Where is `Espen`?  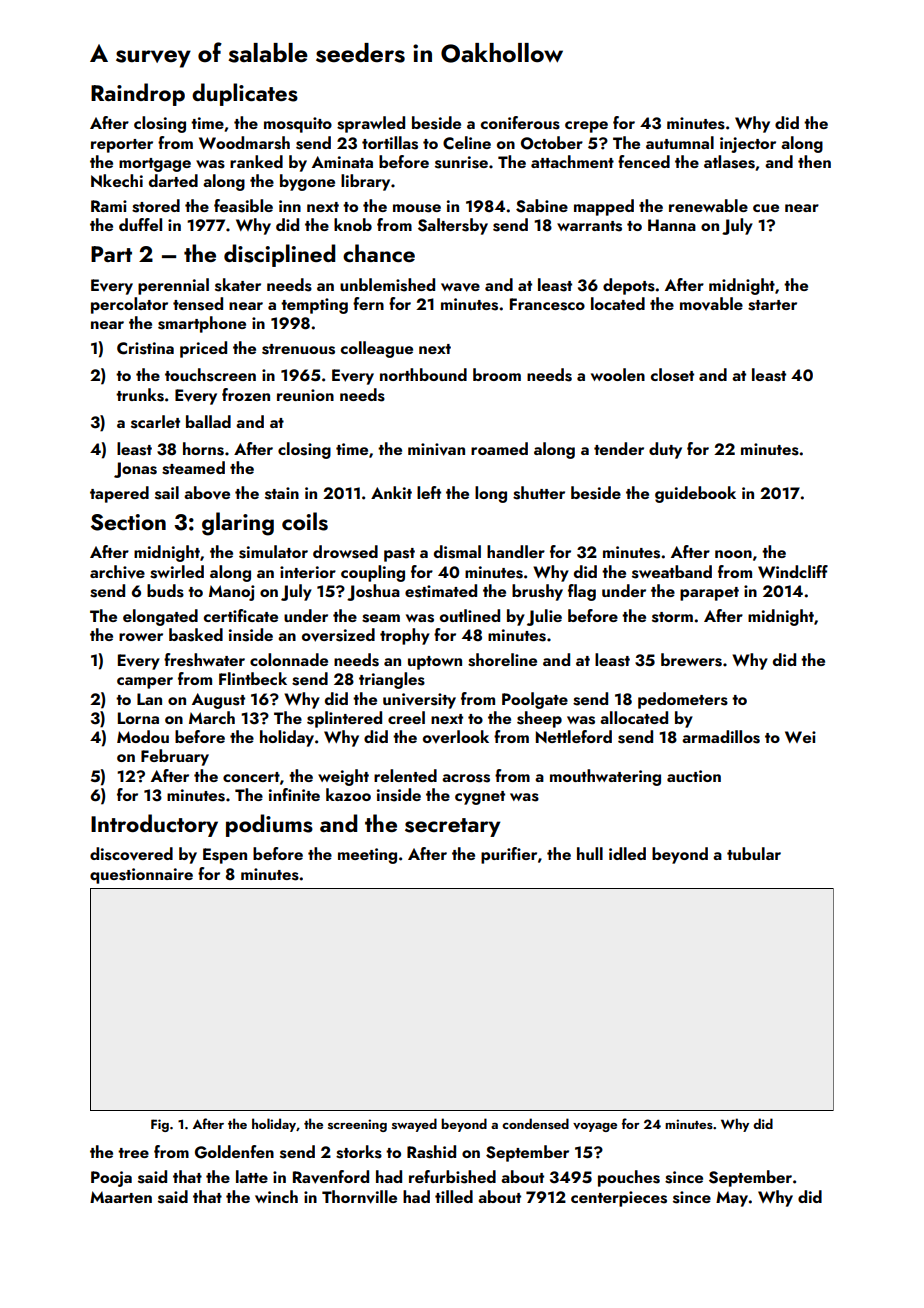
Espen is located at coordinates (225, 856).
